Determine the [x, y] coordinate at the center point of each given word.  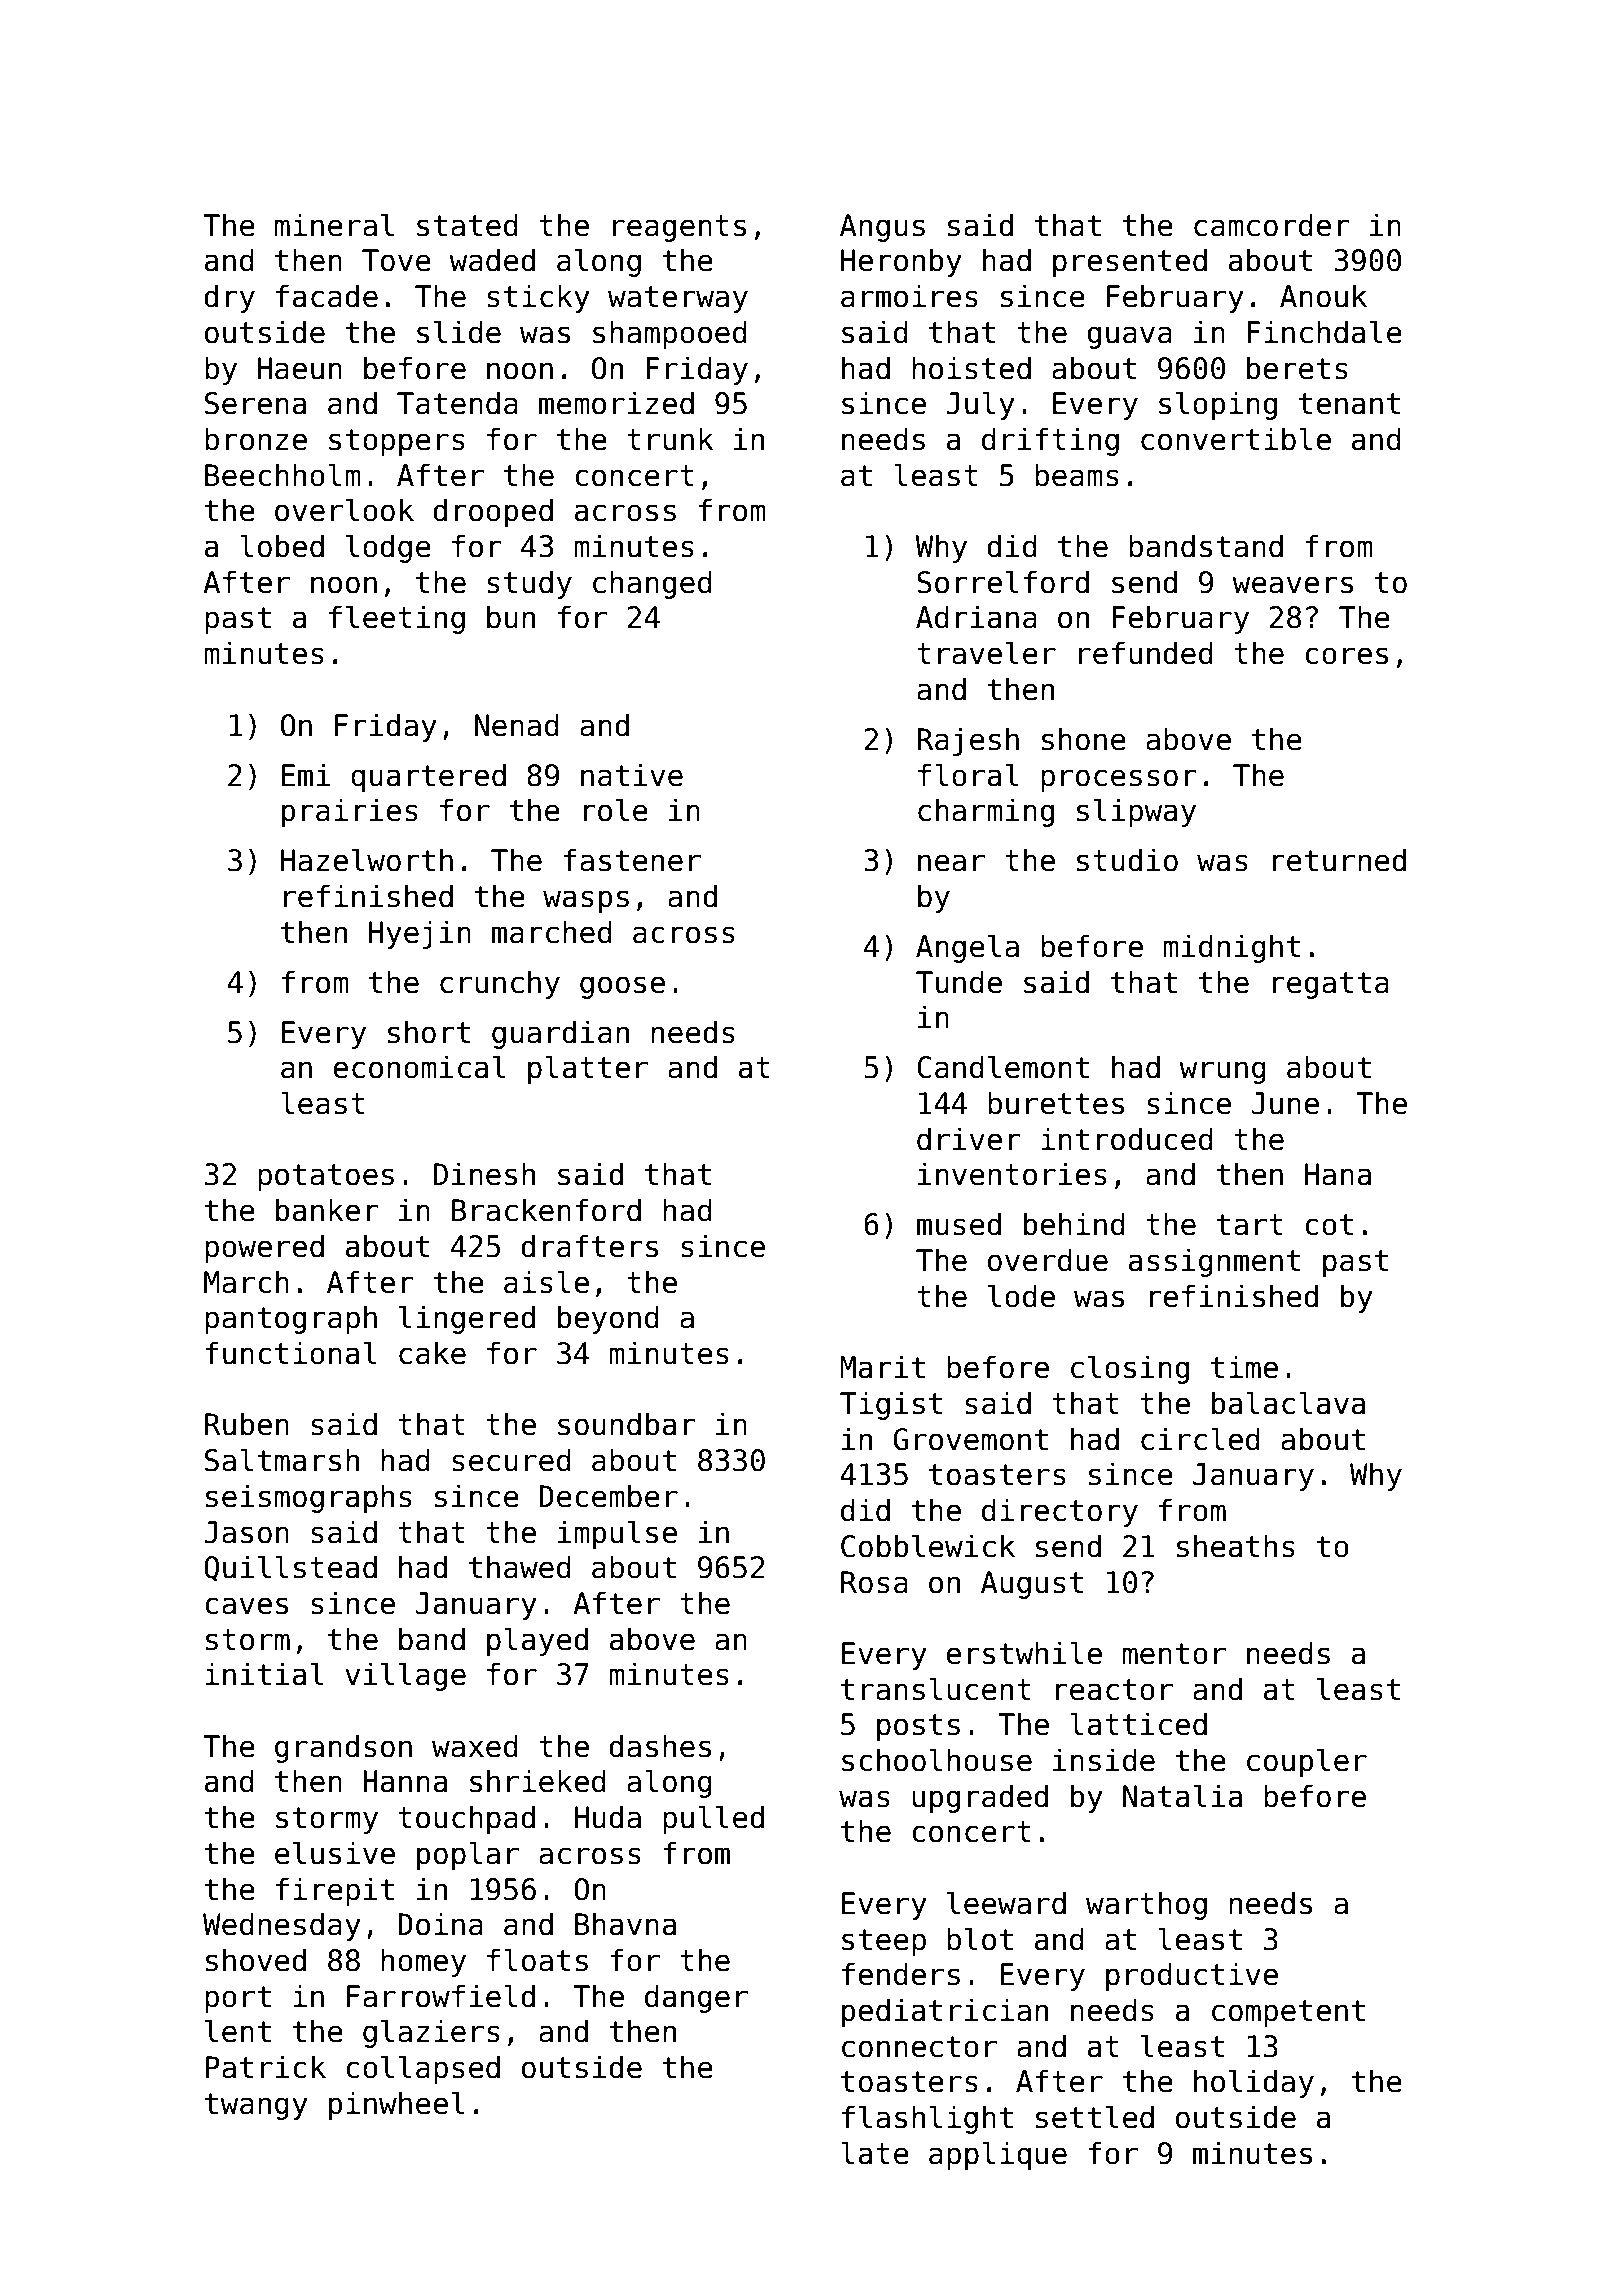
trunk [670, 439]
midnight [1231, 948]
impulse [617, 1534]
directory [1060, 1512]
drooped [493, 512]
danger [696, 1998]
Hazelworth [367, 860]
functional [291, 1353]
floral [968, 775]
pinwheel [397, 2105]
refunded [1146, 653]
